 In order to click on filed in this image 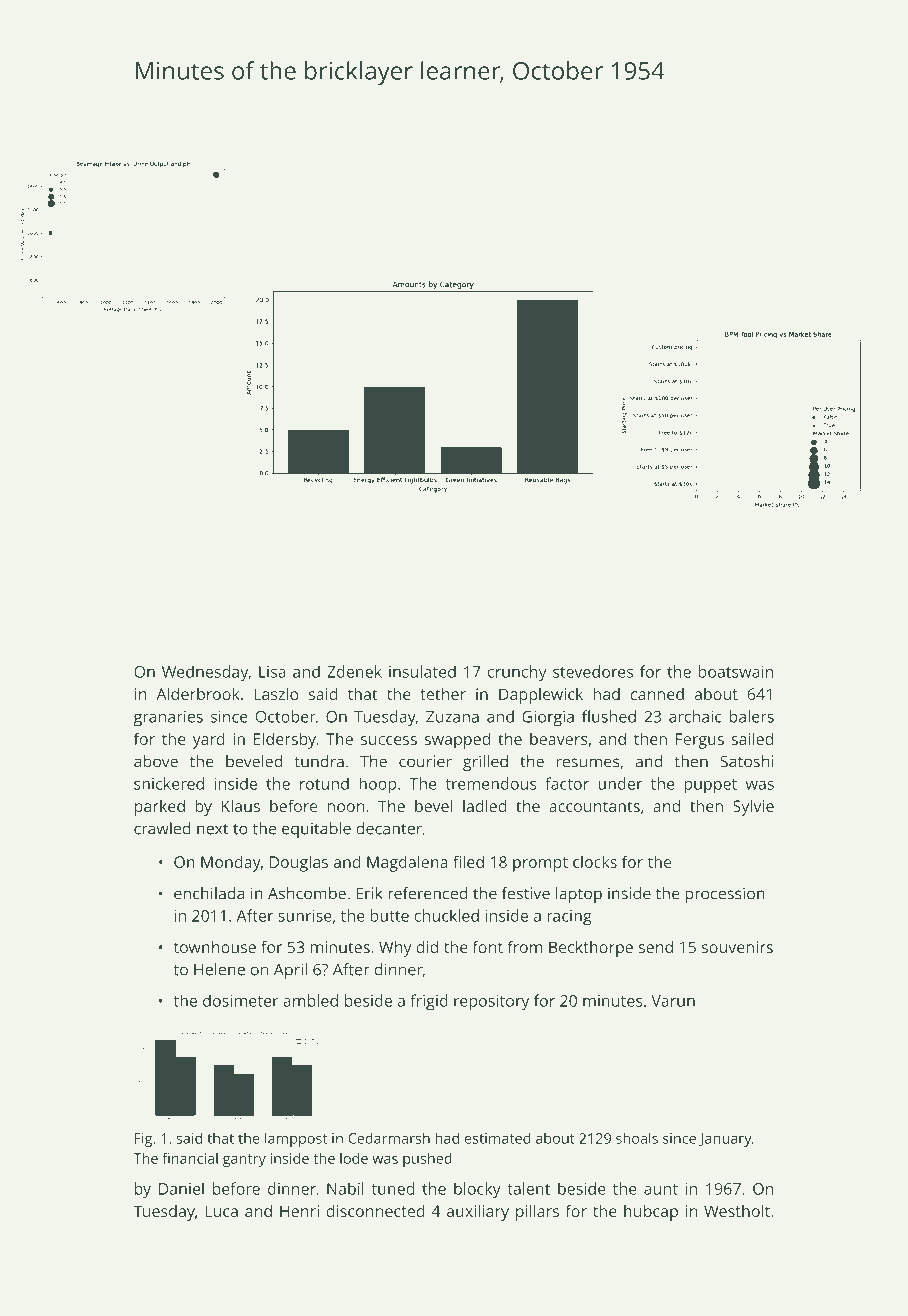, I will do `click(468, 861)`.
